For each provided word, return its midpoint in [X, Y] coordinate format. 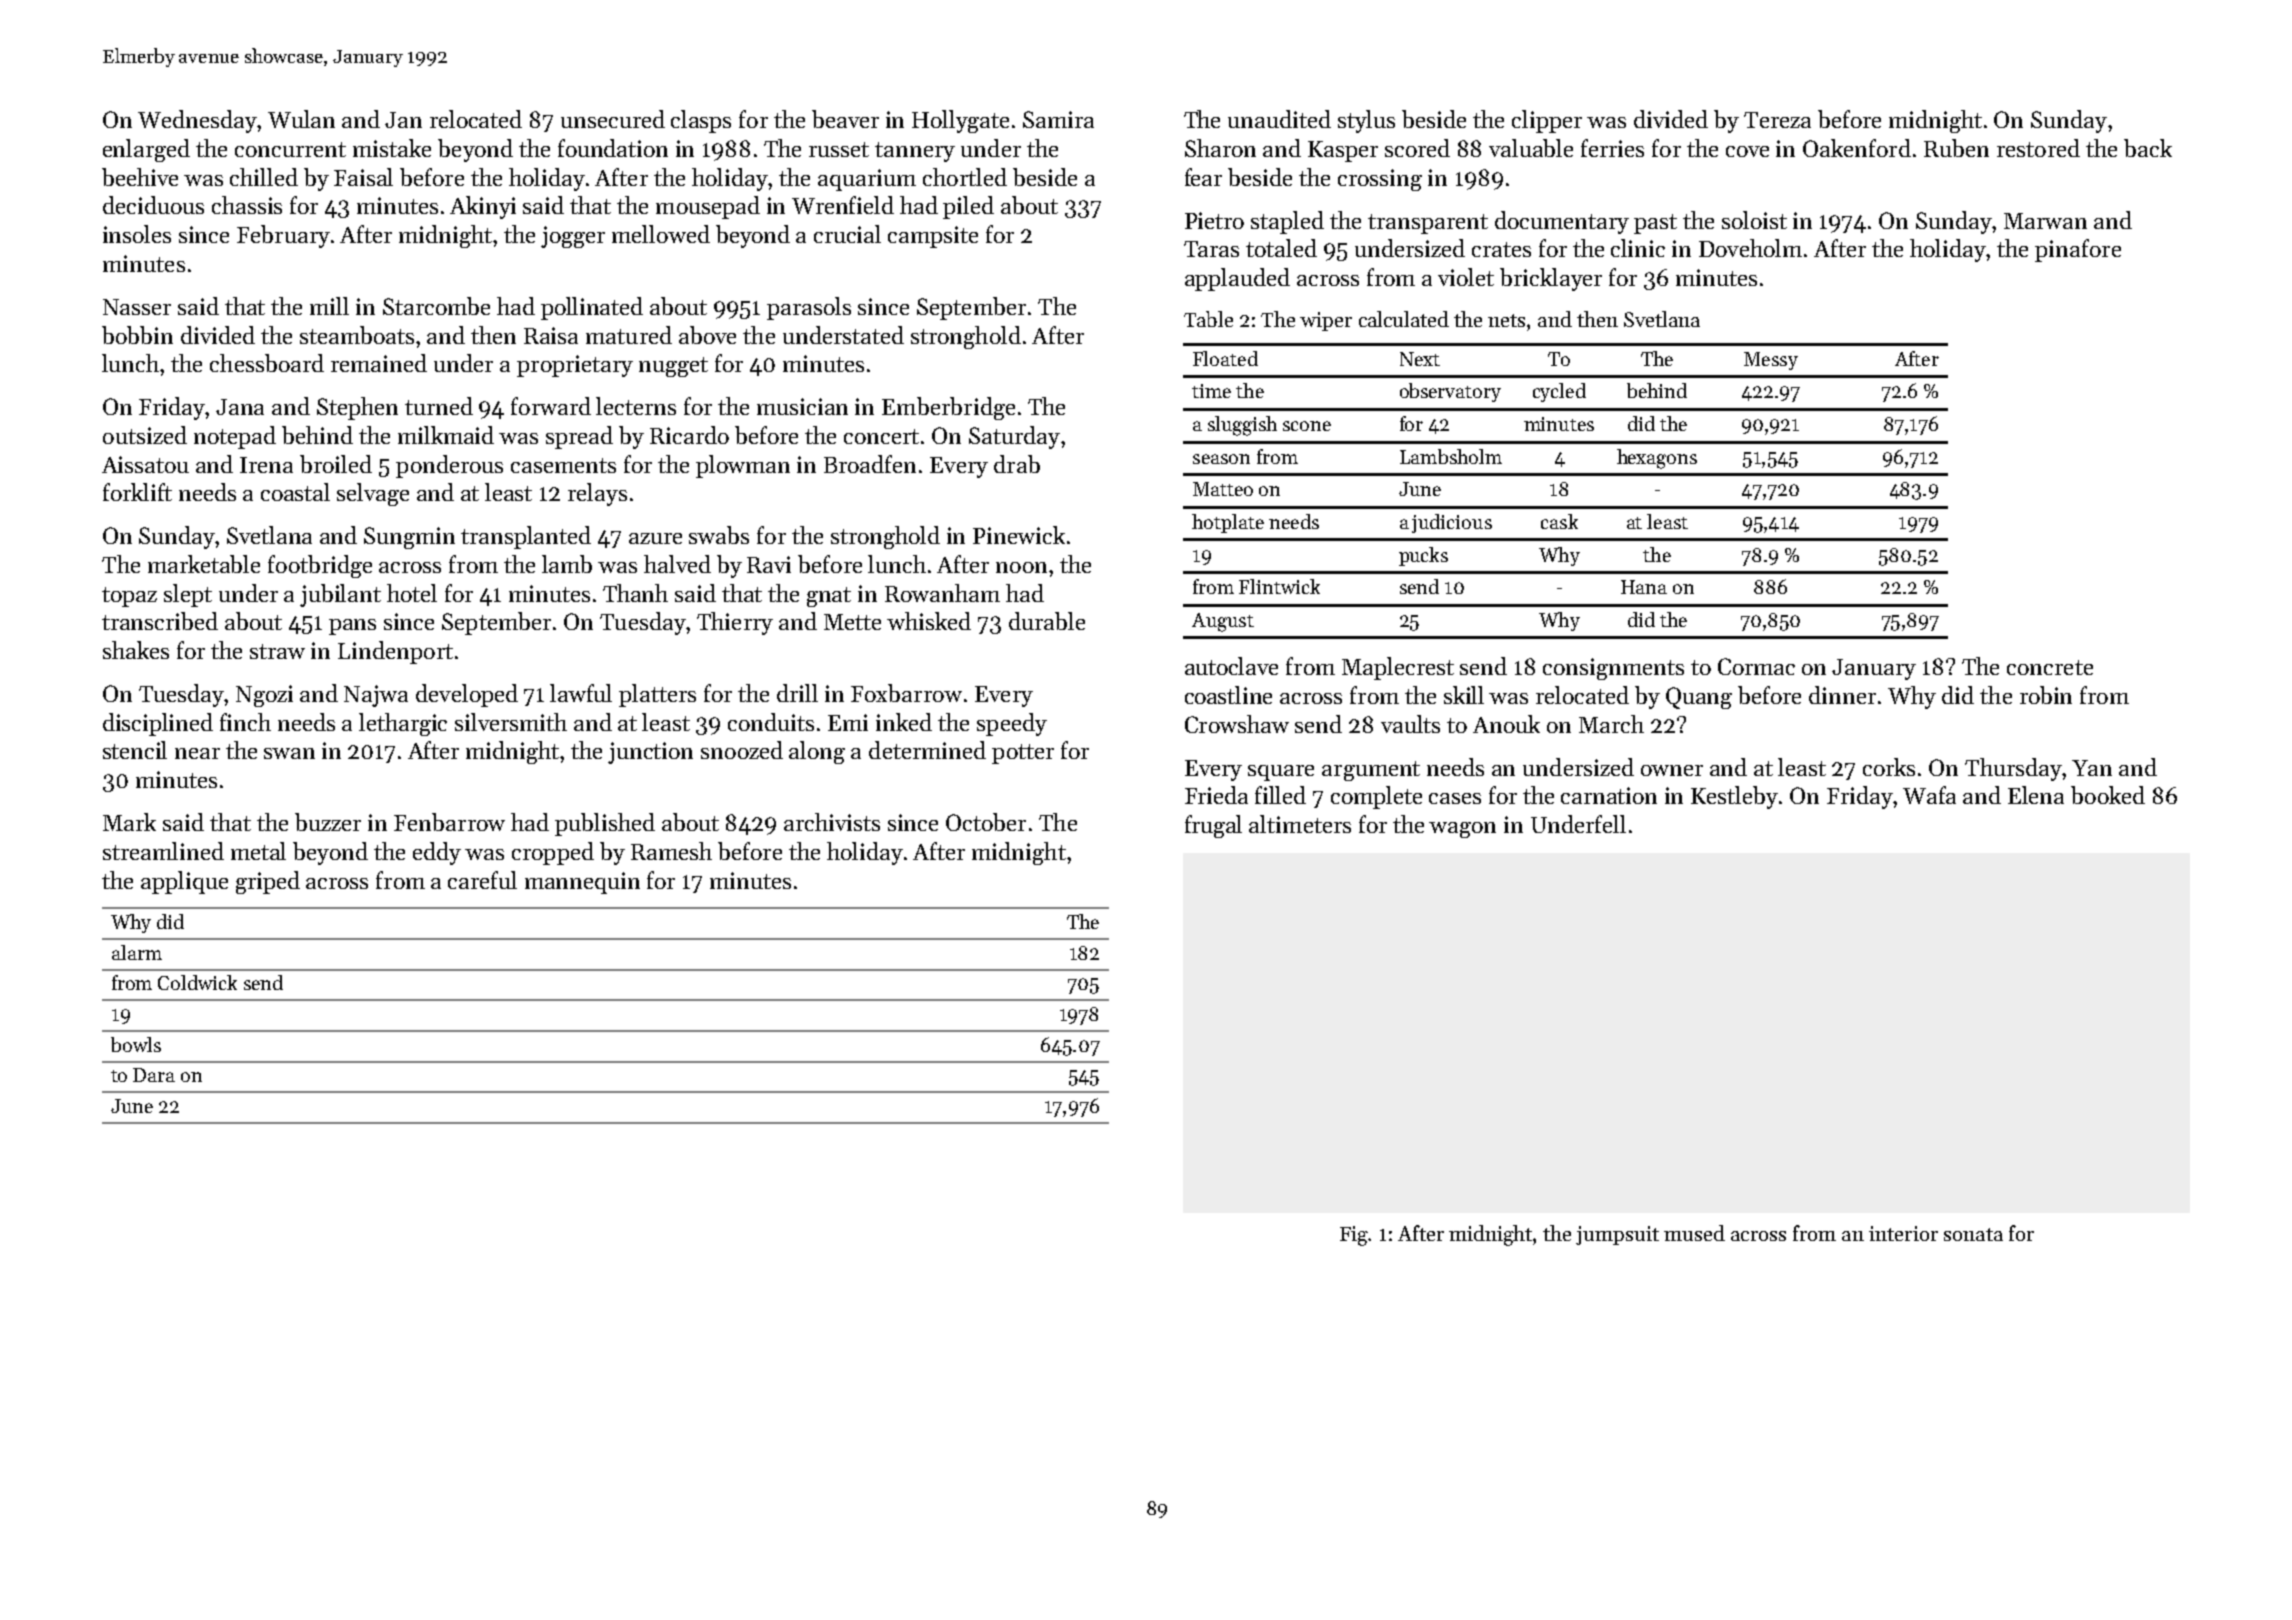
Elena [2036, 795]
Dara [154, 1075]
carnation [1609, 795]
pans [352, 627]
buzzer [328, 822]
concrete [2050, 667]
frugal [1213, 826]
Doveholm [1750, 248]
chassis [247, 205]
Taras [1211, 249]
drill [797, 693]
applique [184, 882]
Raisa [551, 335]
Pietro [1214, 220]
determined [927, 750]
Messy [1771, 361]
